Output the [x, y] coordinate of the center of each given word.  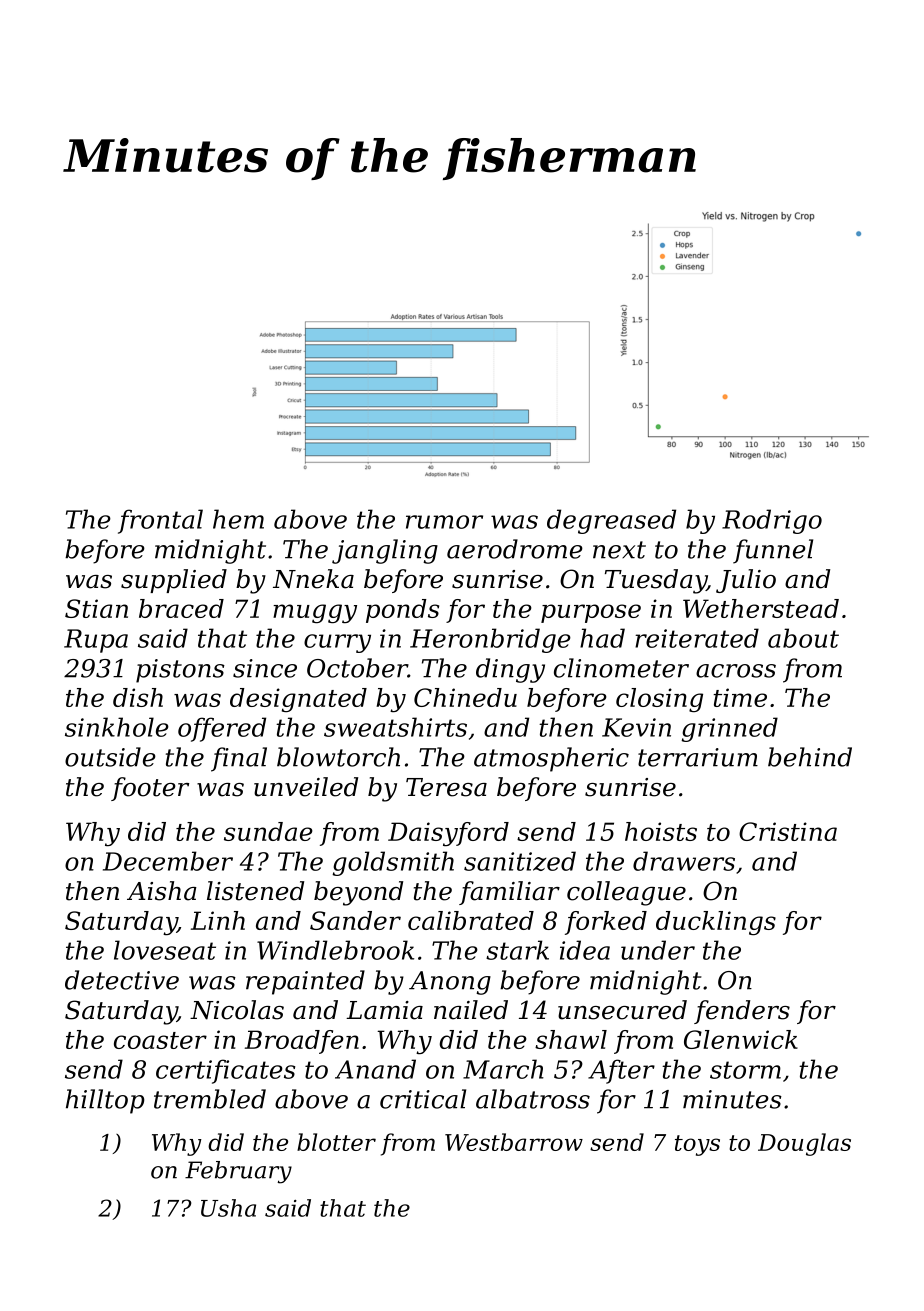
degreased [611, 521]
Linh [218, 920]
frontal [160, 521]
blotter [336, 1142]
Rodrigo [772, 521]
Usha [228, 1208]
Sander [355, 920]
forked [606, 923]
